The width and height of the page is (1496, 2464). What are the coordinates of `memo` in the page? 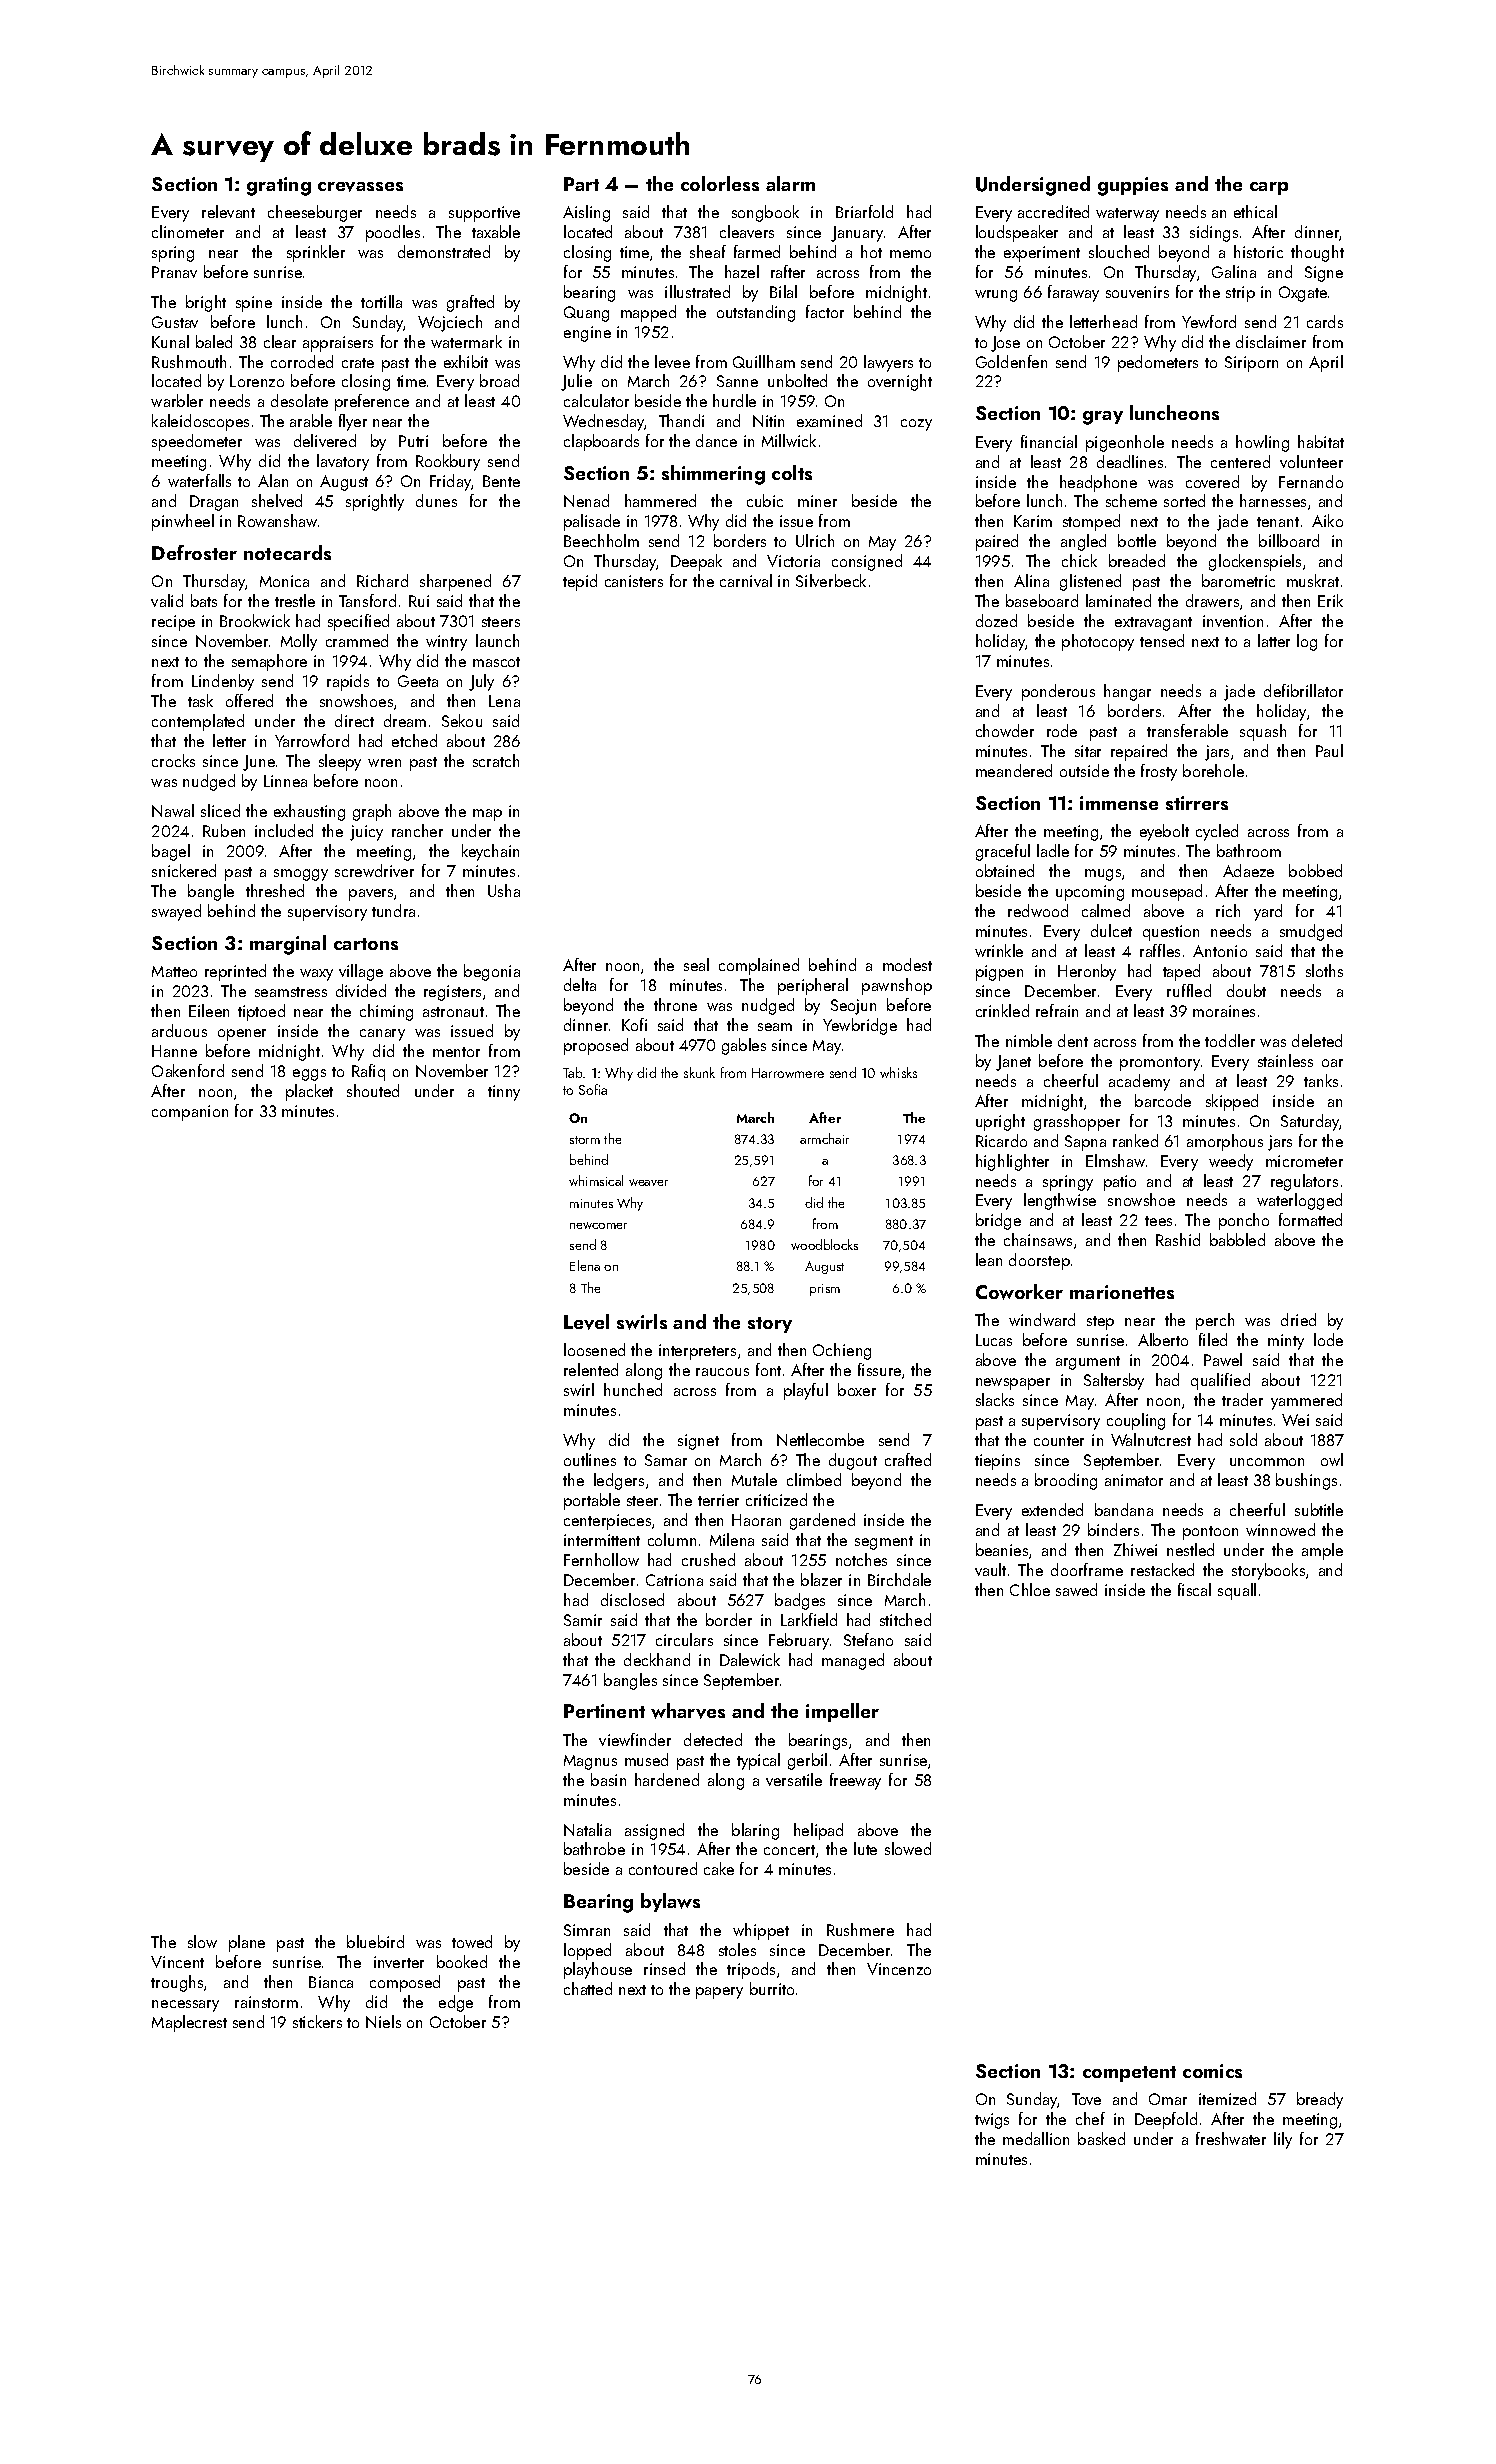 It's located at (910, 254).
